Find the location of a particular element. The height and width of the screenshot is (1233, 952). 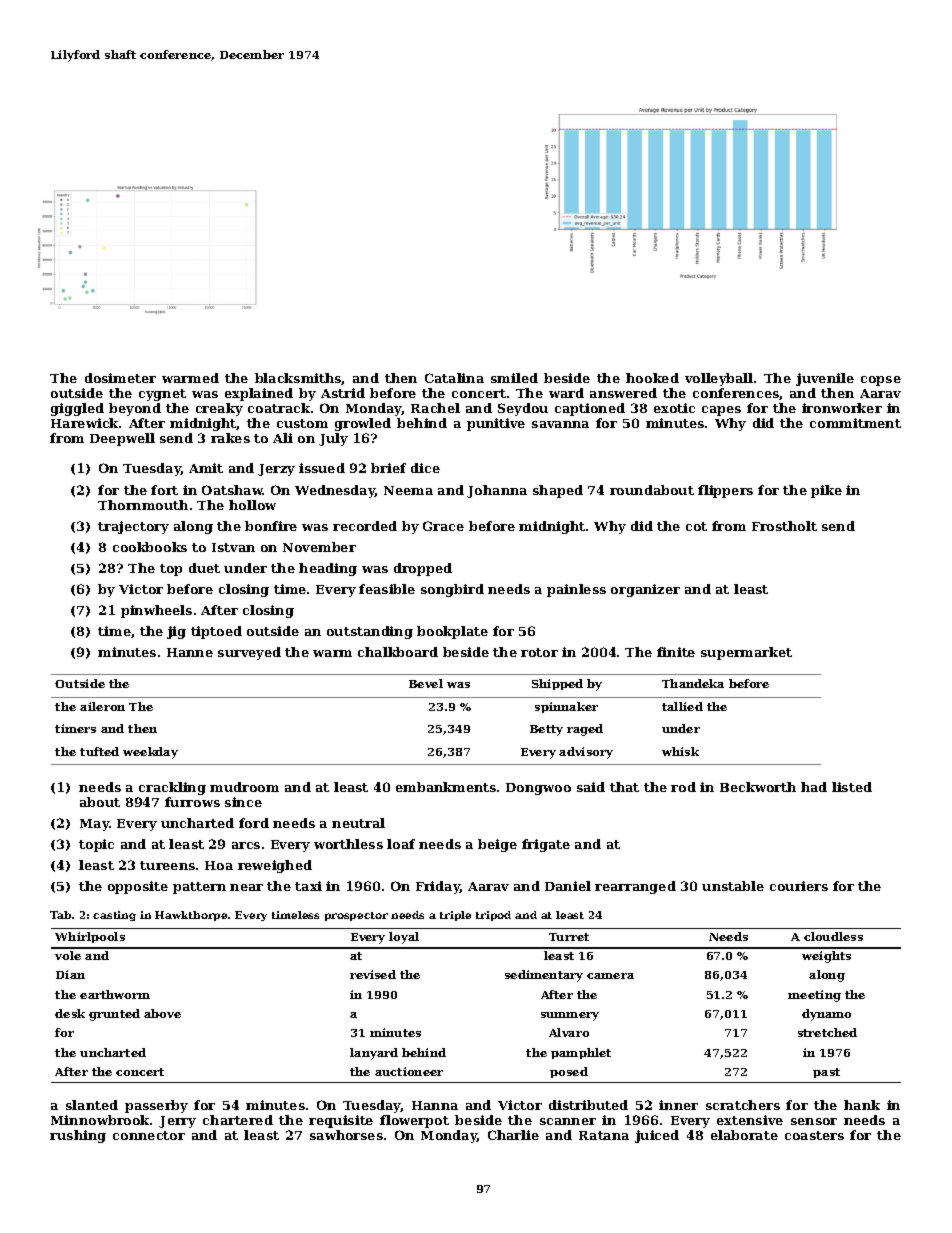

Thornmouth is located at coordinates (143, 505).
